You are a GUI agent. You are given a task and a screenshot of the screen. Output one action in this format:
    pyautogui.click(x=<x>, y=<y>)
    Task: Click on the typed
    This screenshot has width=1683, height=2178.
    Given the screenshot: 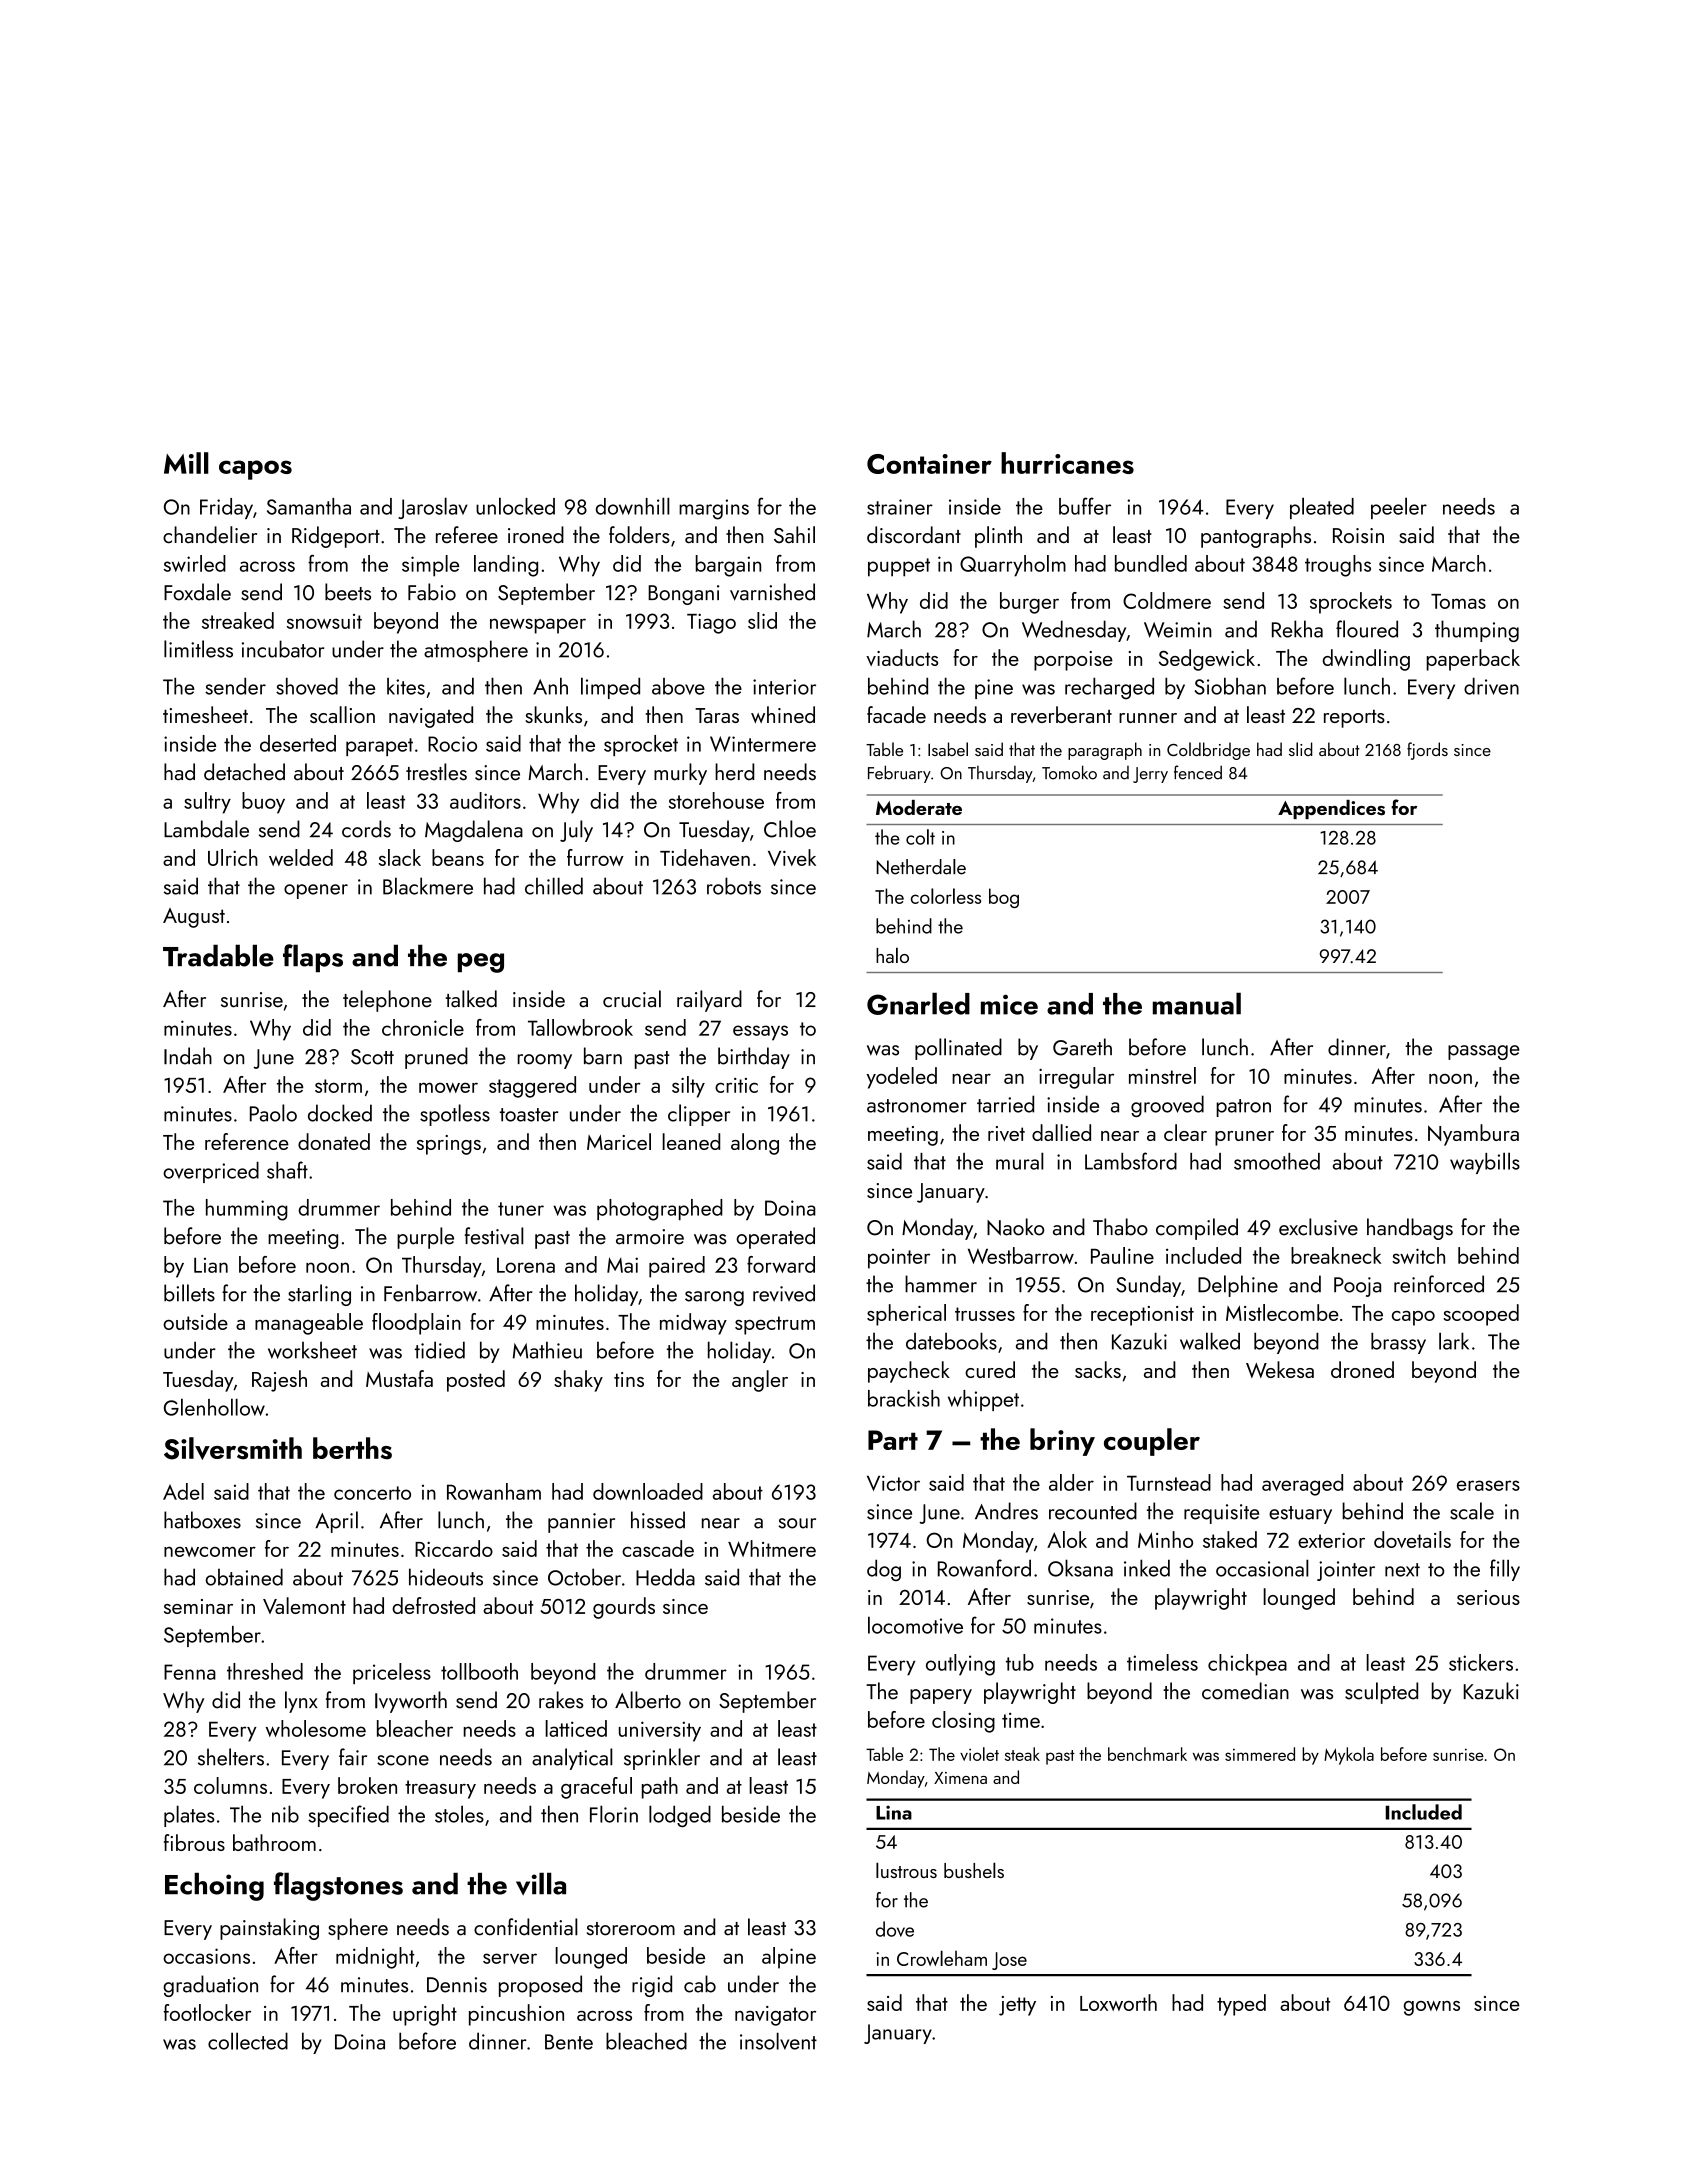 What is the action you would take?
    pyautogui.click(x=1241, y=2005)
